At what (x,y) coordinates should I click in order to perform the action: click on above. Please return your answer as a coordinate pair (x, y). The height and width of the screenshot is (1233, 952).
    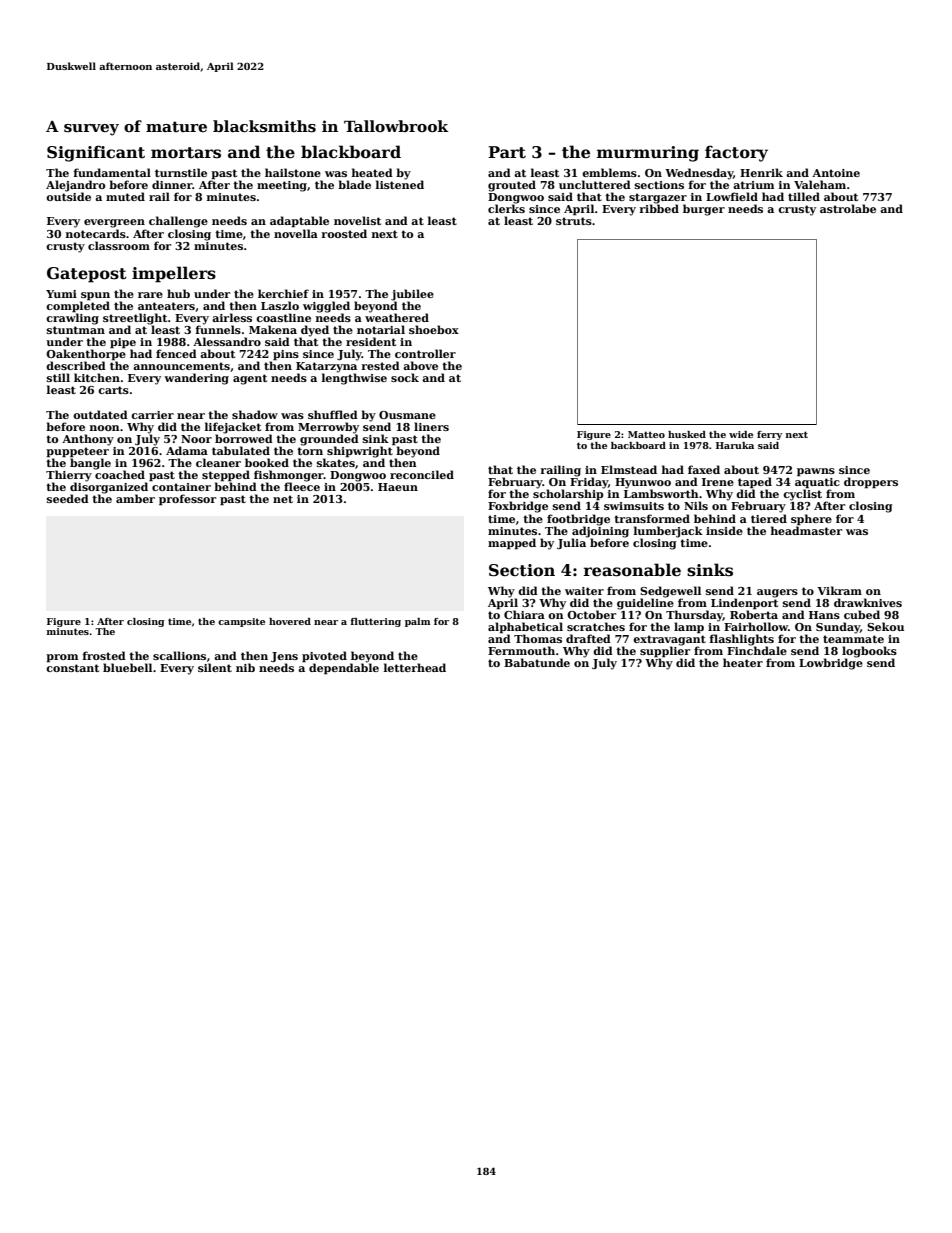
    Looking at the image, I should click on (420, 365).
